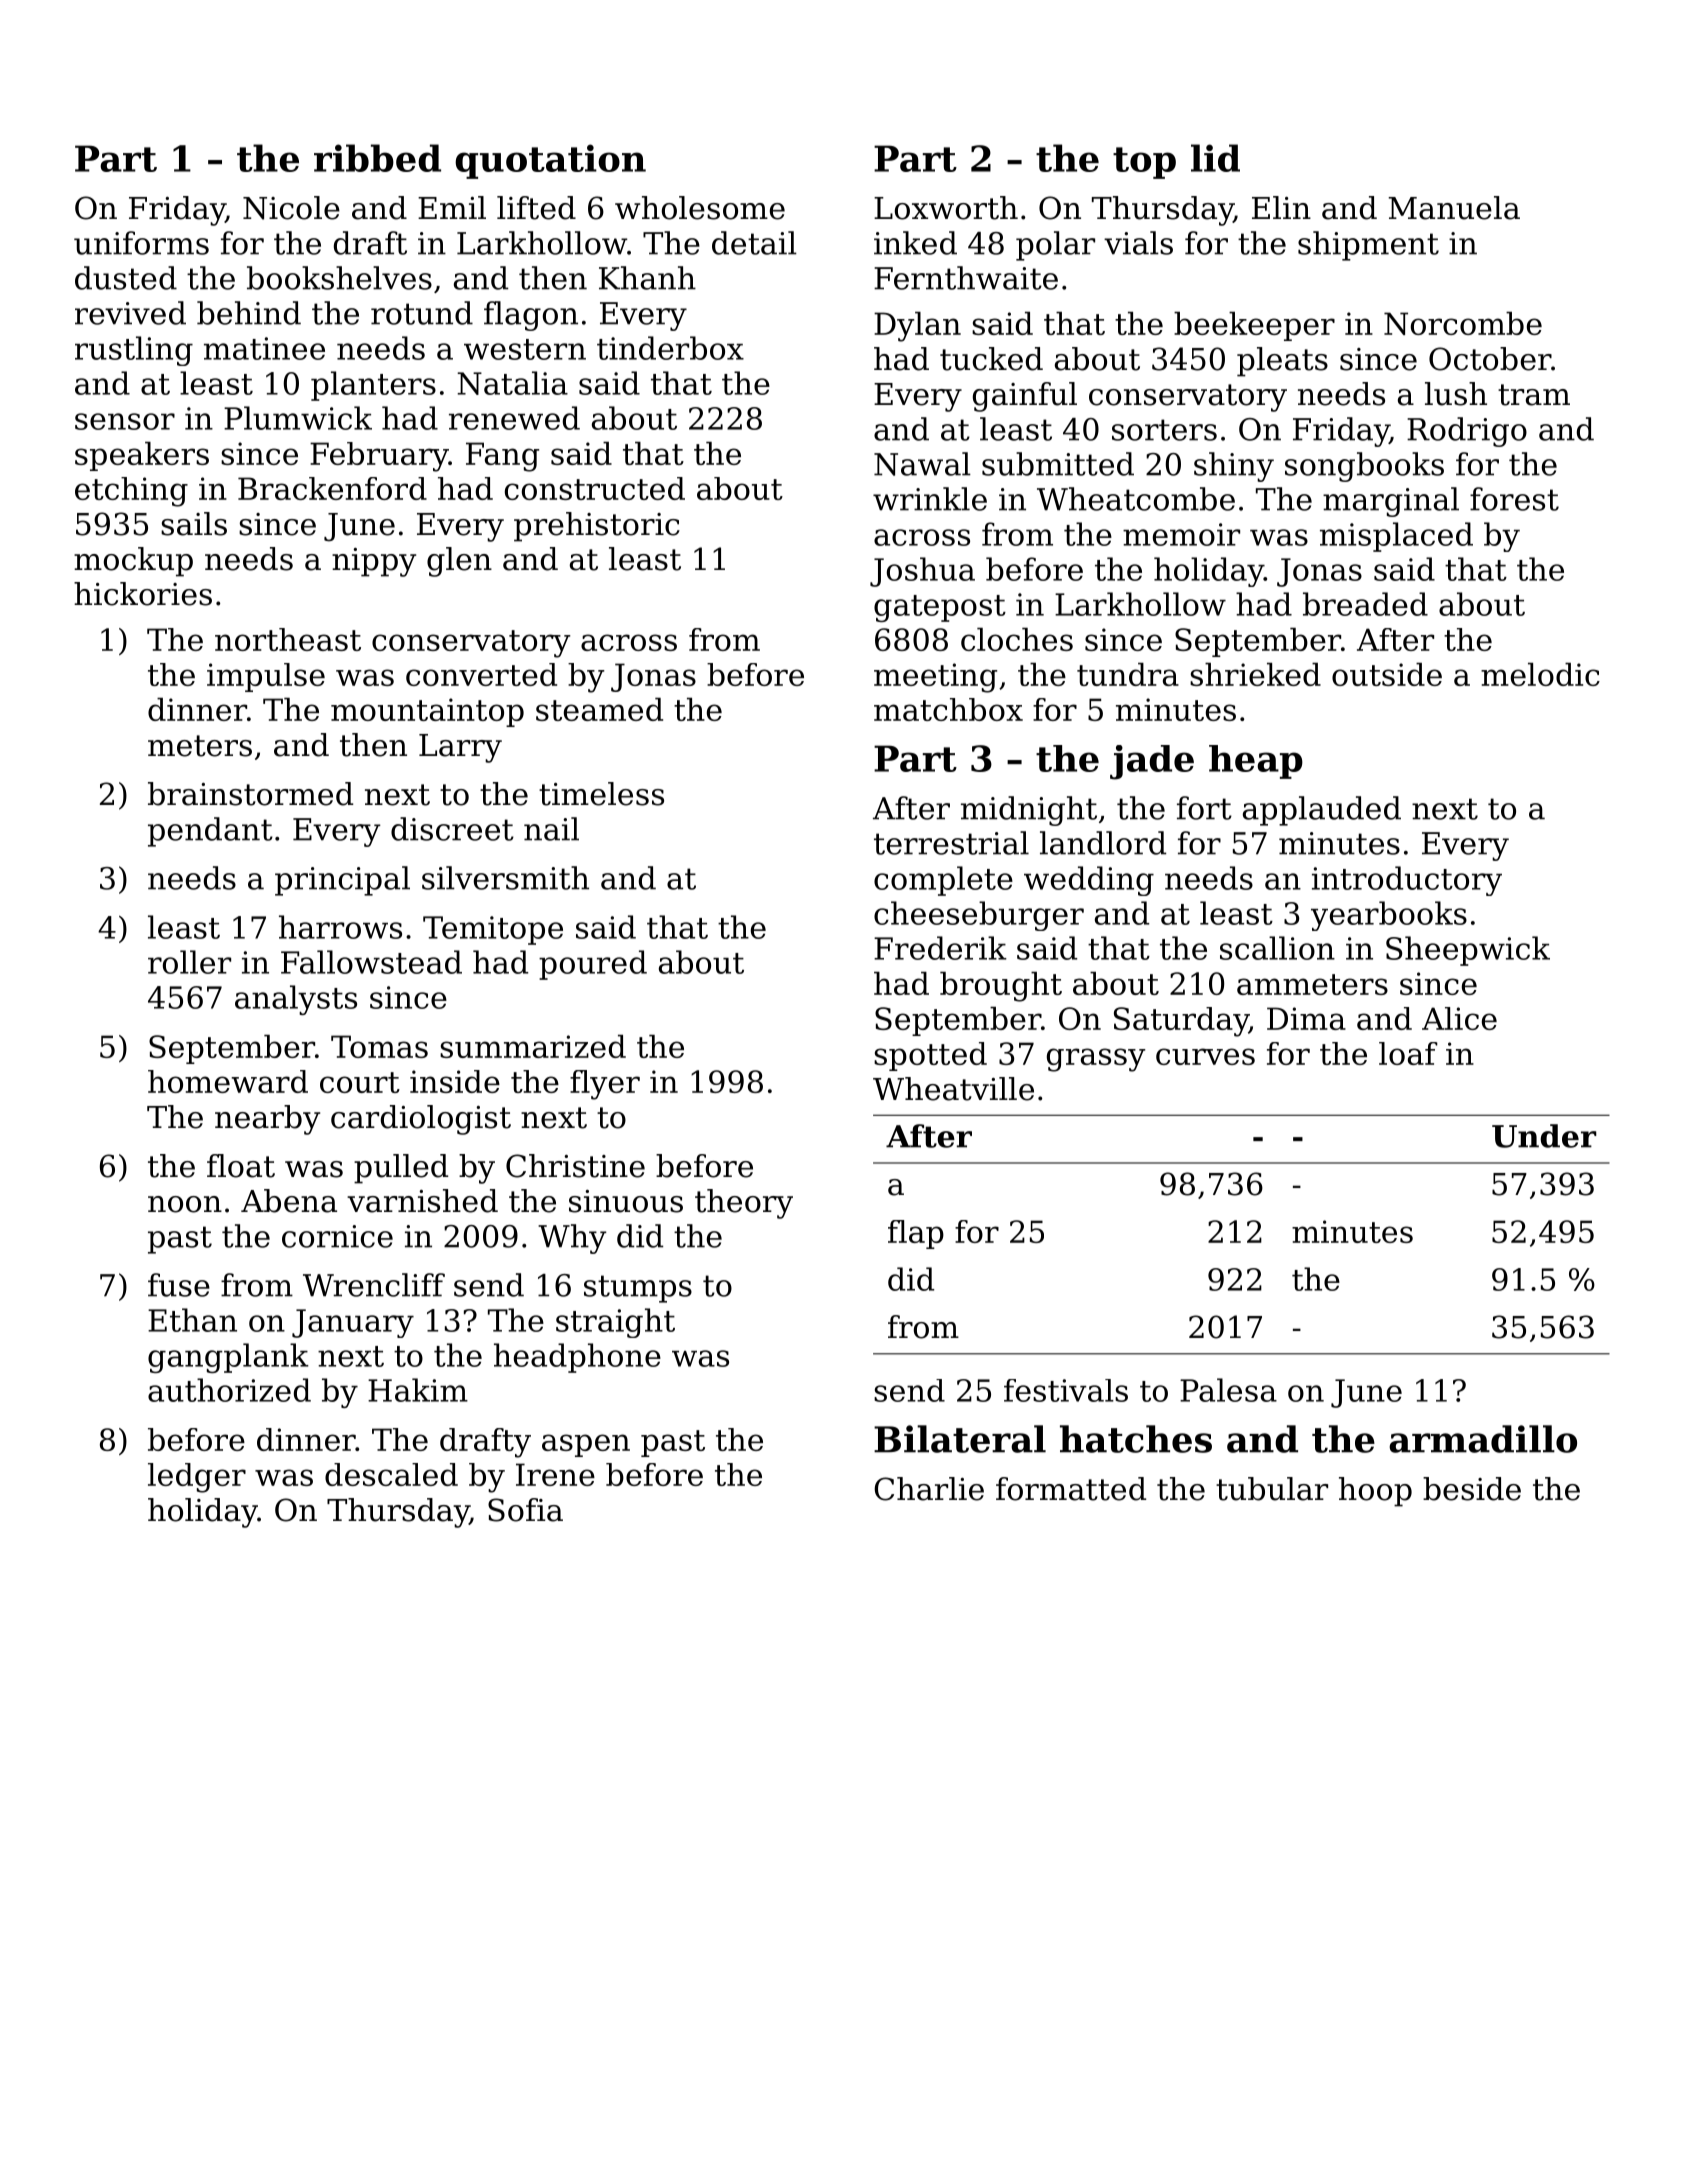 The height and width of the image is (2178, 1683). I want to click on glen, so click(459, 562).
